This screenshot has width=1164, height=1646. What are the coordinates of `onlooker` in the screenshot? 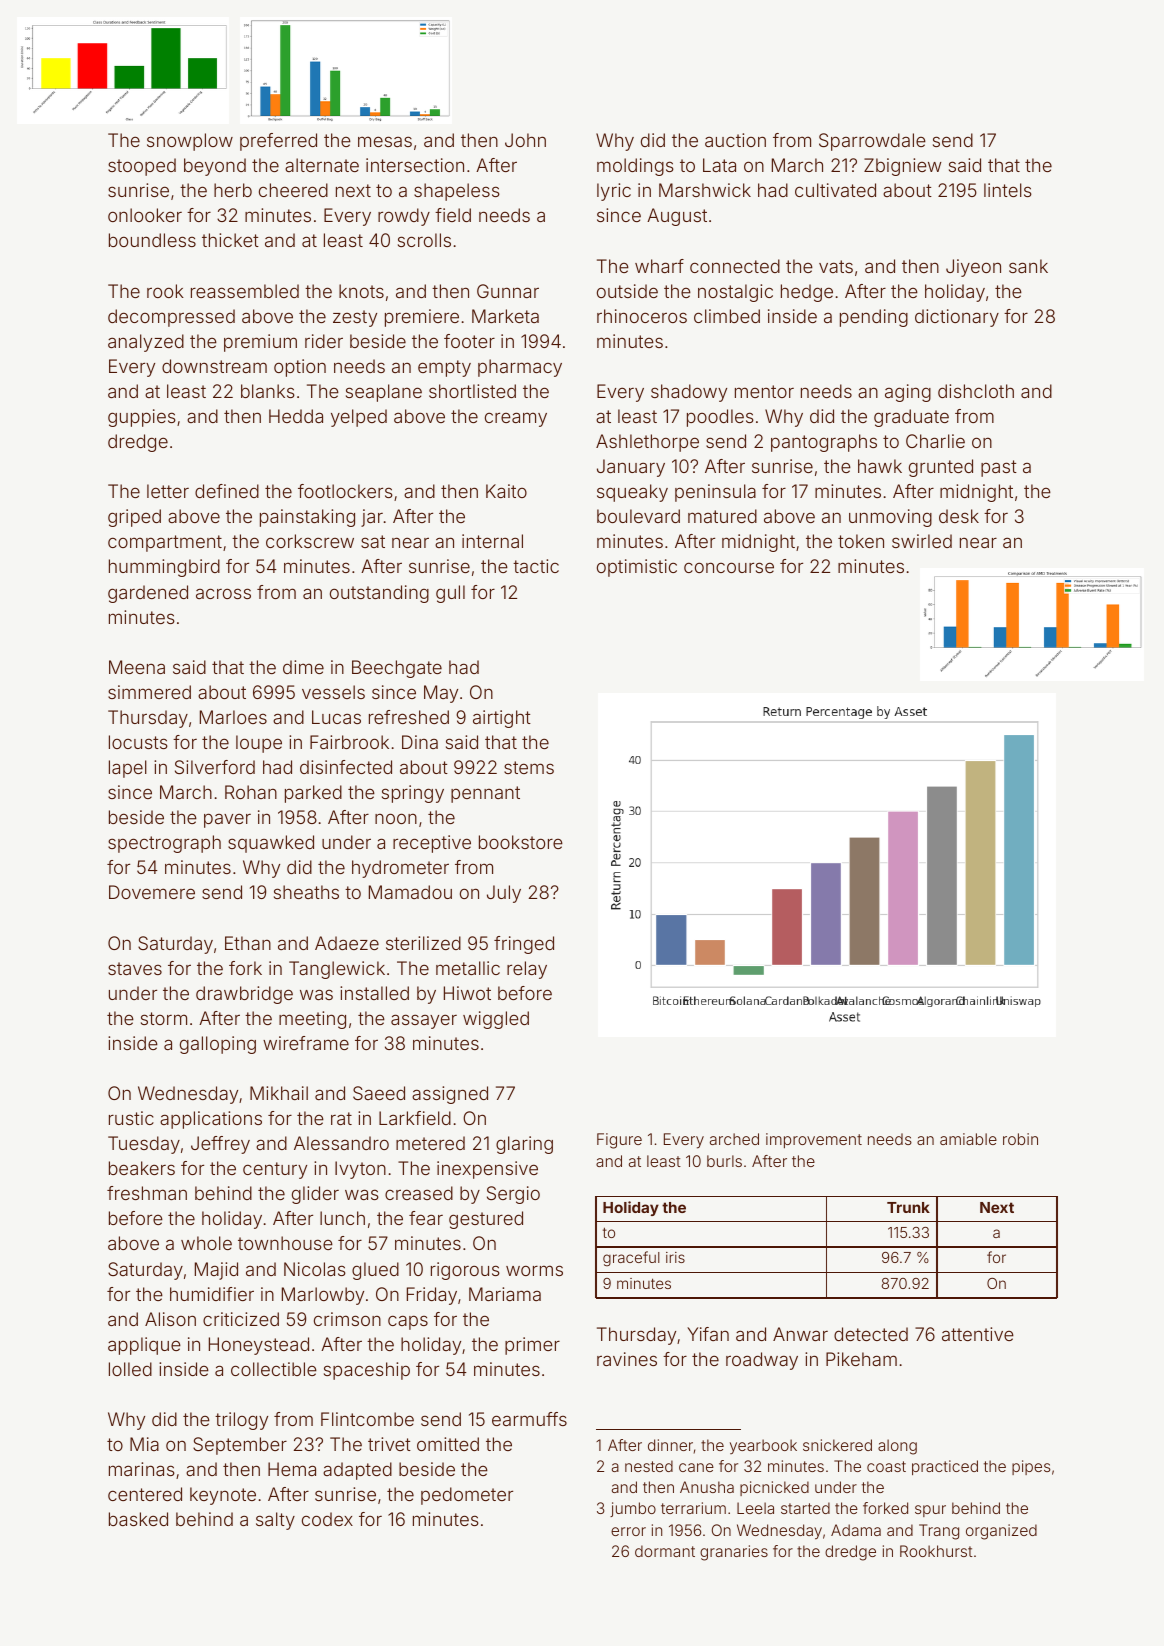 It's located at (145, 215).
